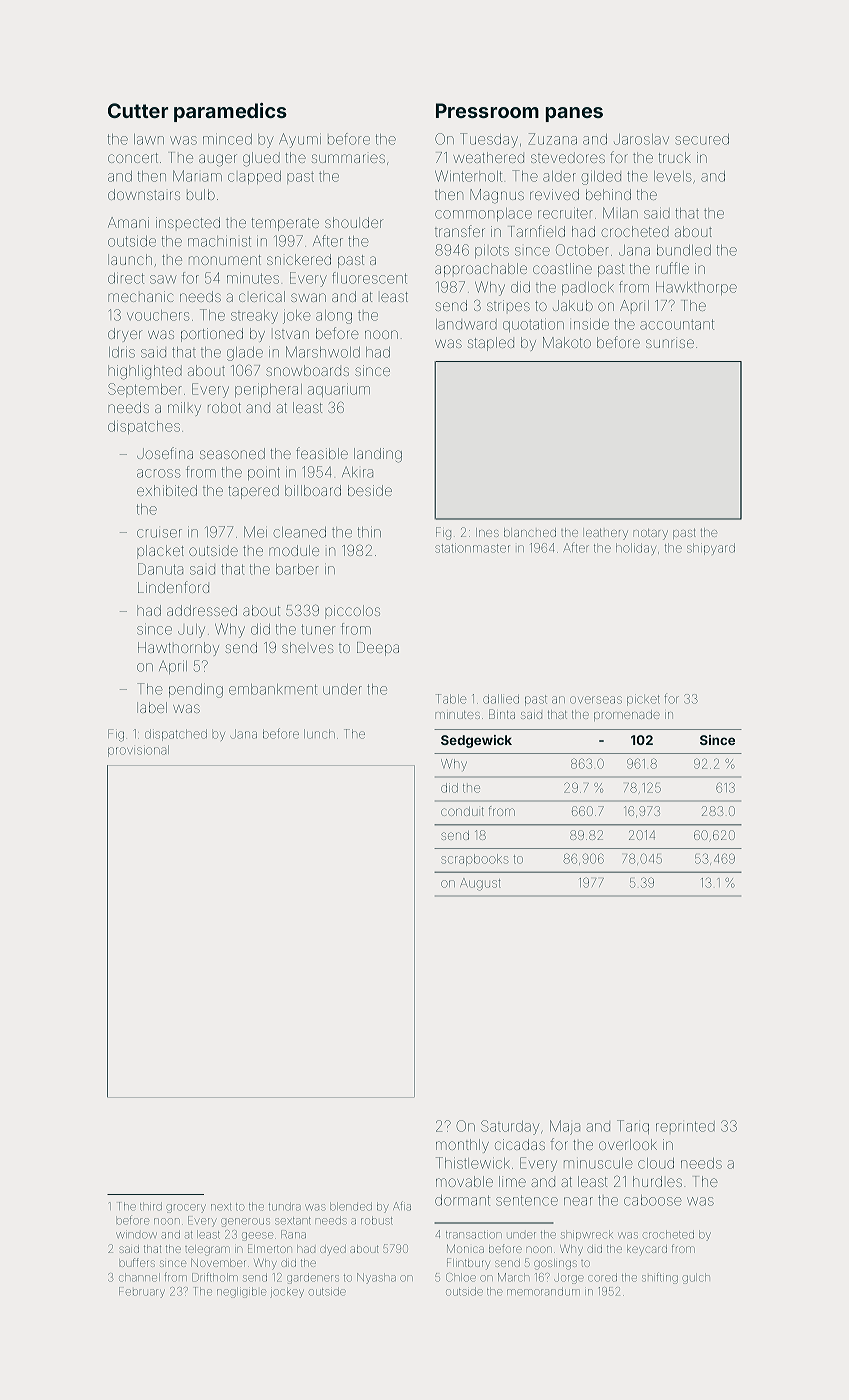 Image resolution: width=849 pixels, height=1400 pixels. What do you see at coordinates (481, 270) in the image?
I see `approachable` at bounding box center [481, 270].
